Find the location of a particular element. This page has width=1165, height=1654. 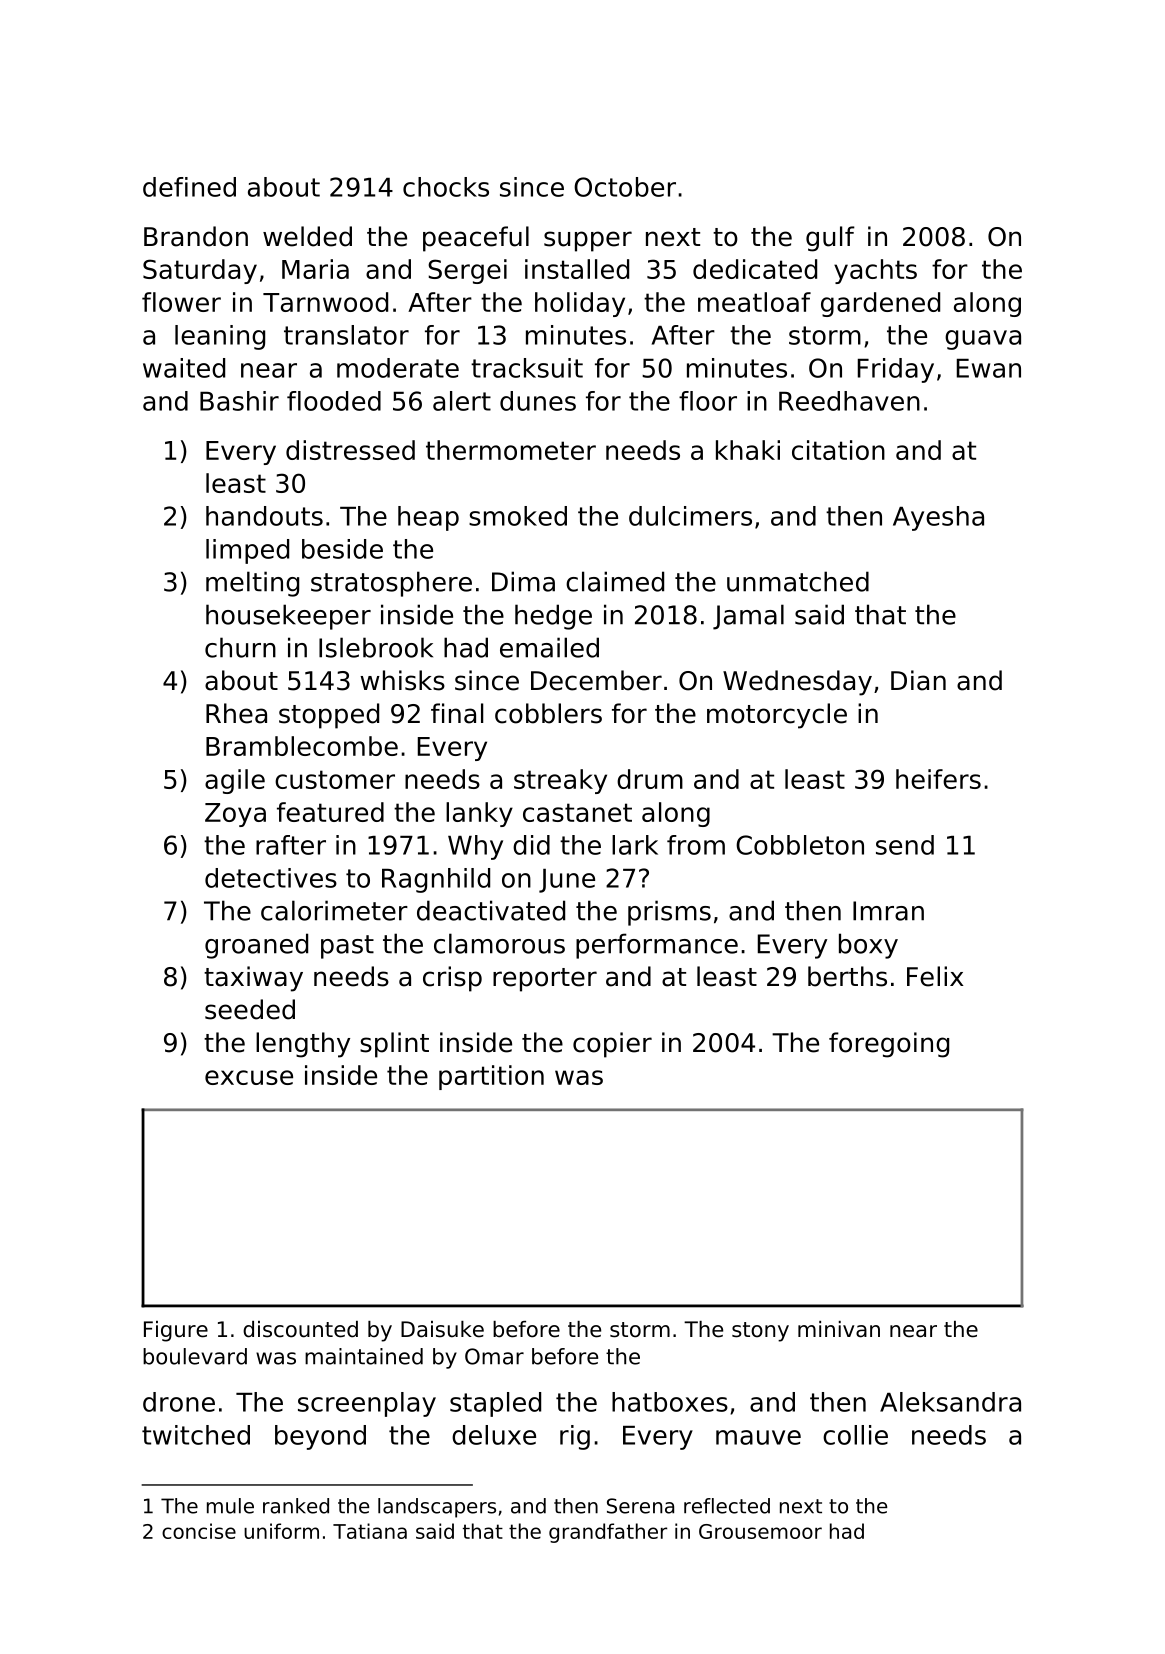

leaning is located at coordinates (220, 337).
